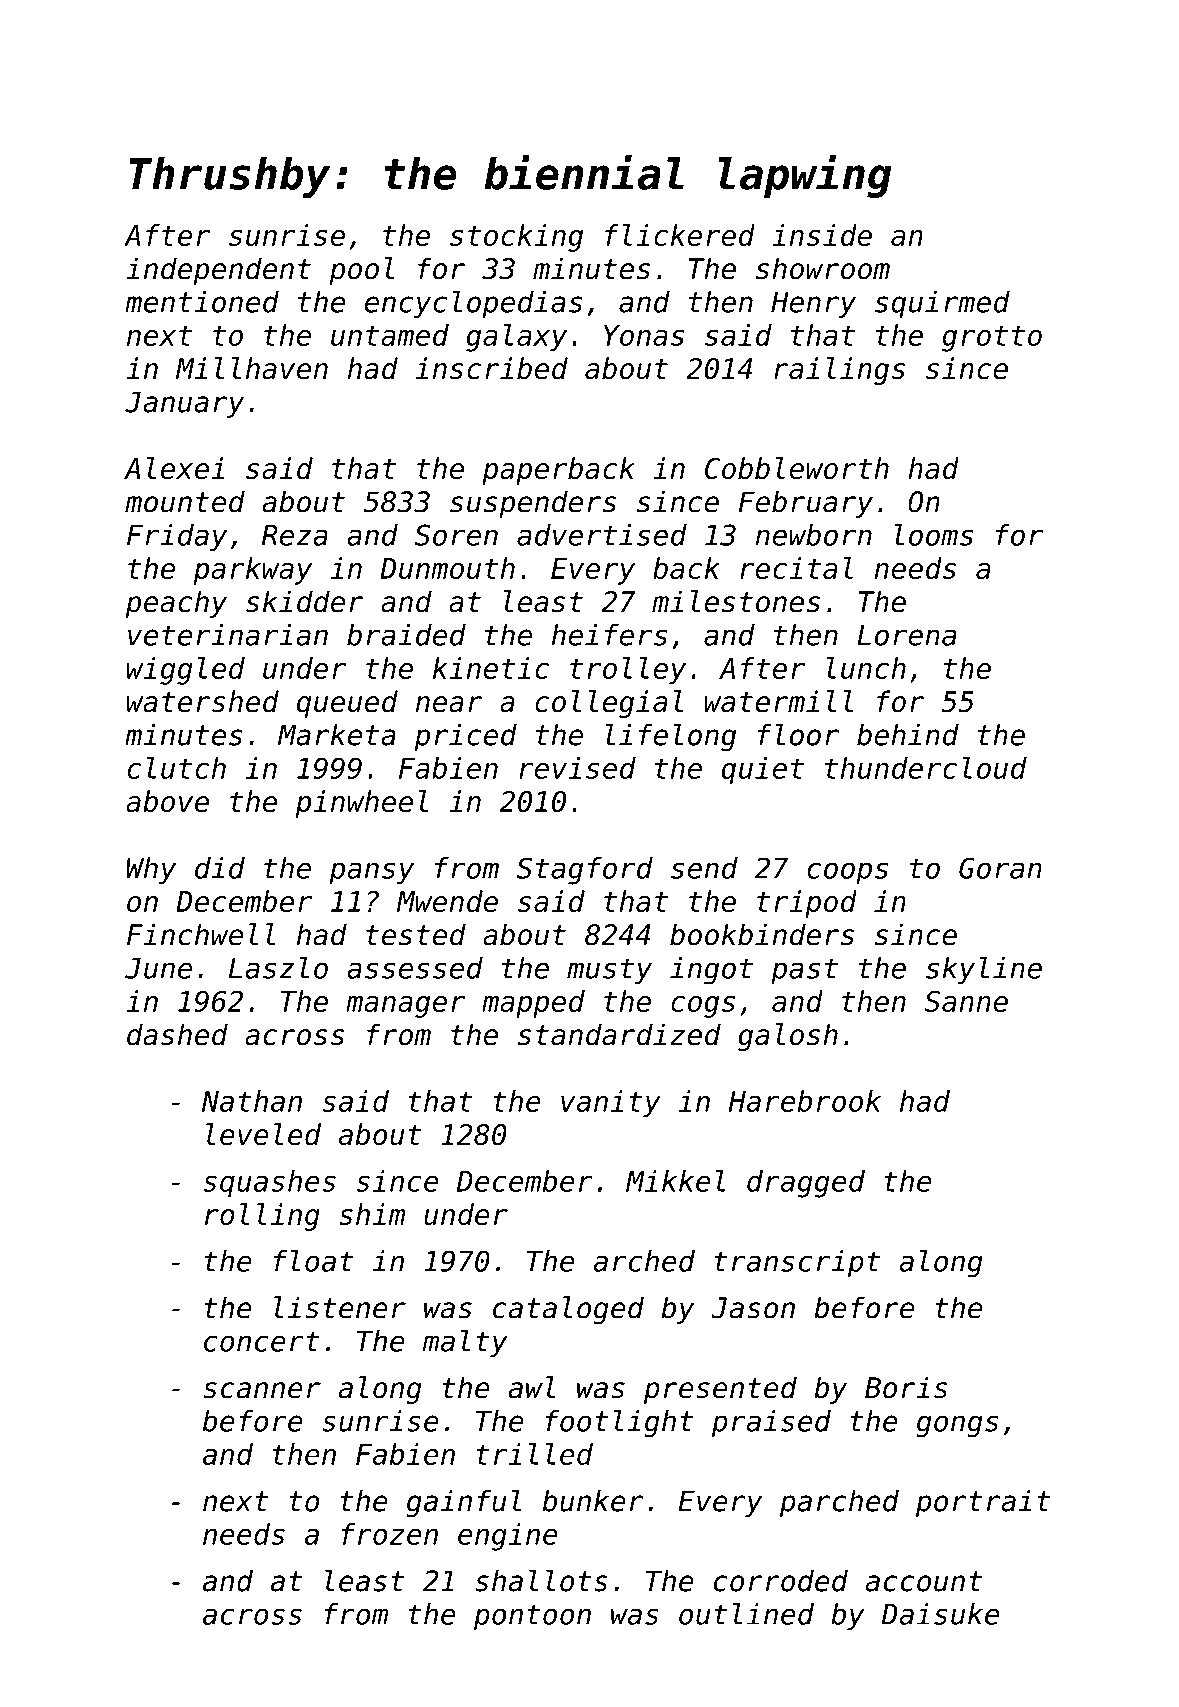 The image size is (1179, 1707). What do you see at coordinates (167, 801) in the screenshot?
I see `above` at bounding box center [167, 801].
